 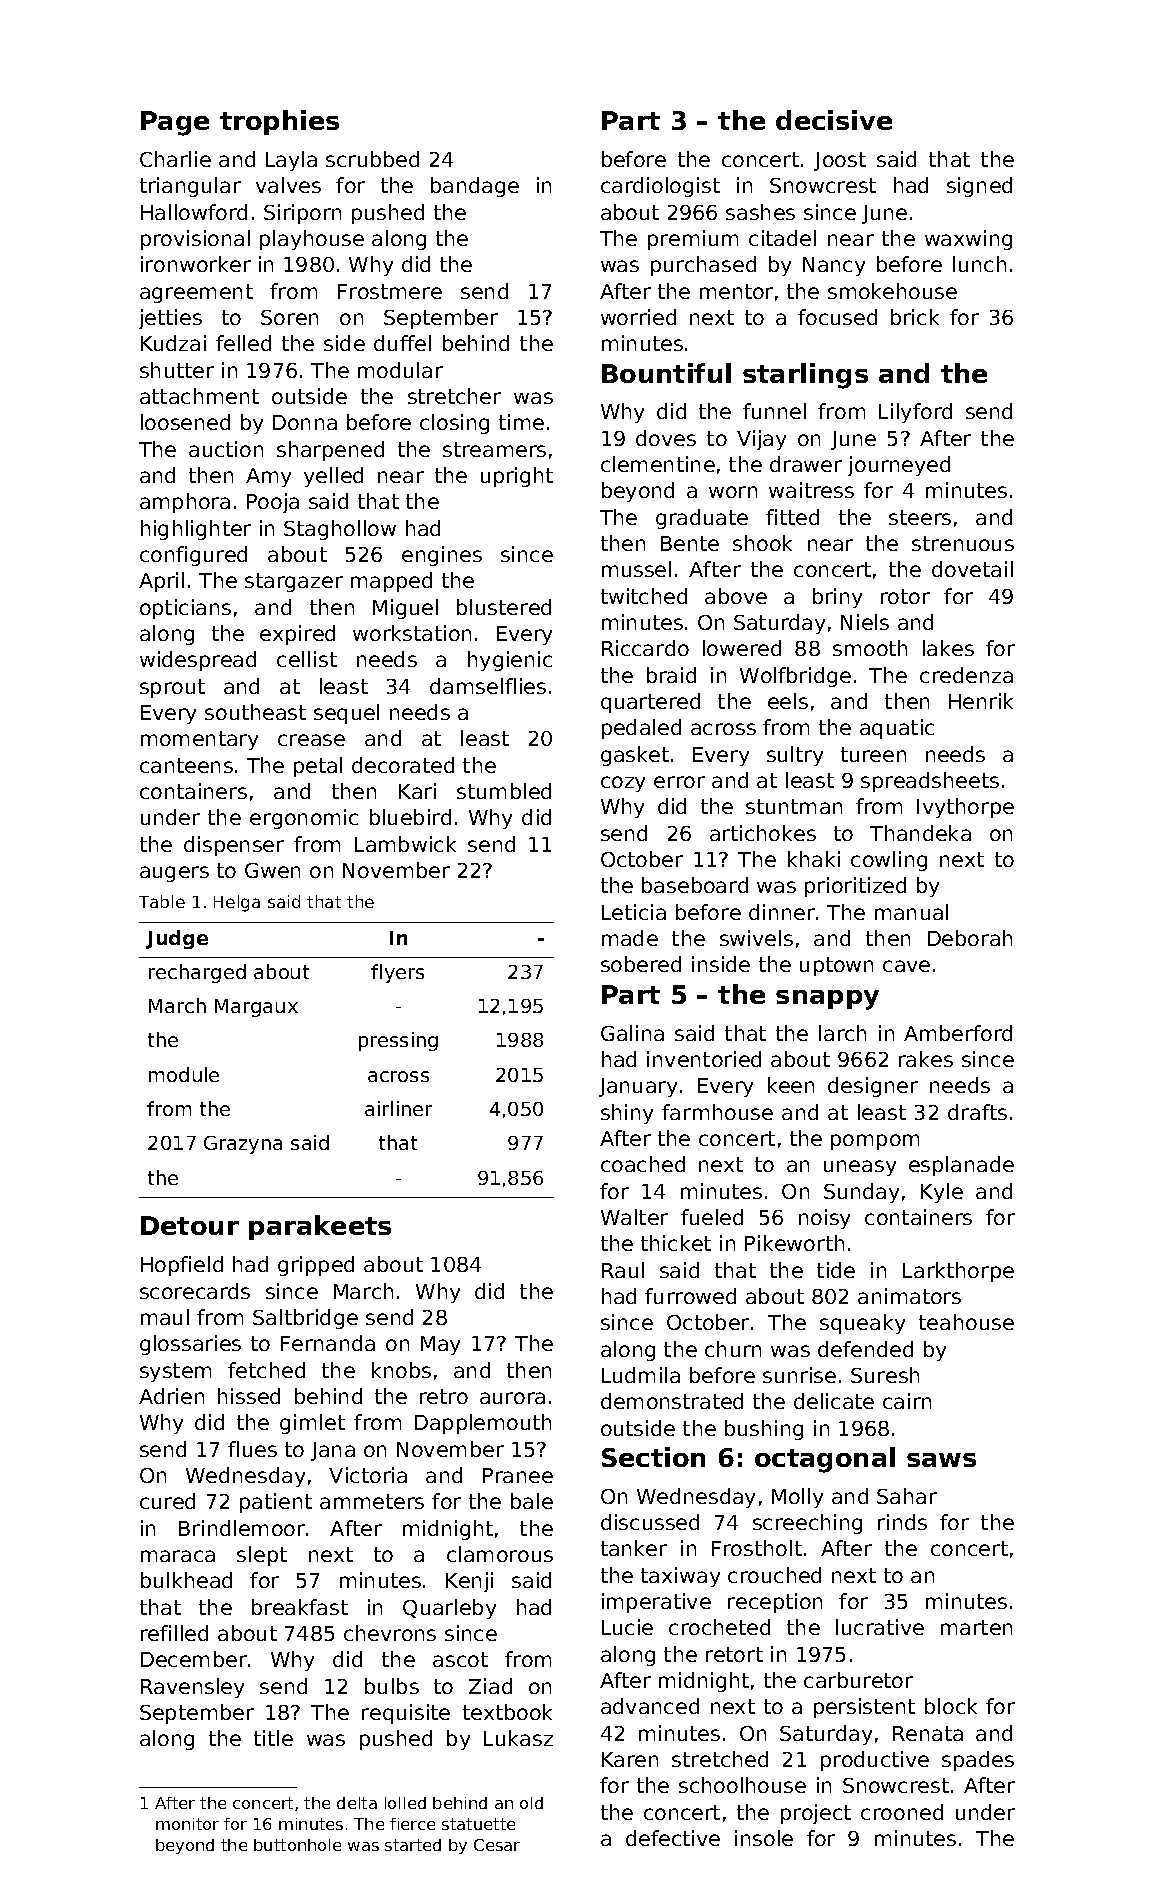 What do you see at coordinates (875, 1142) in the screenshot?
I see `pompom` at bounding box center [875, 1142].
